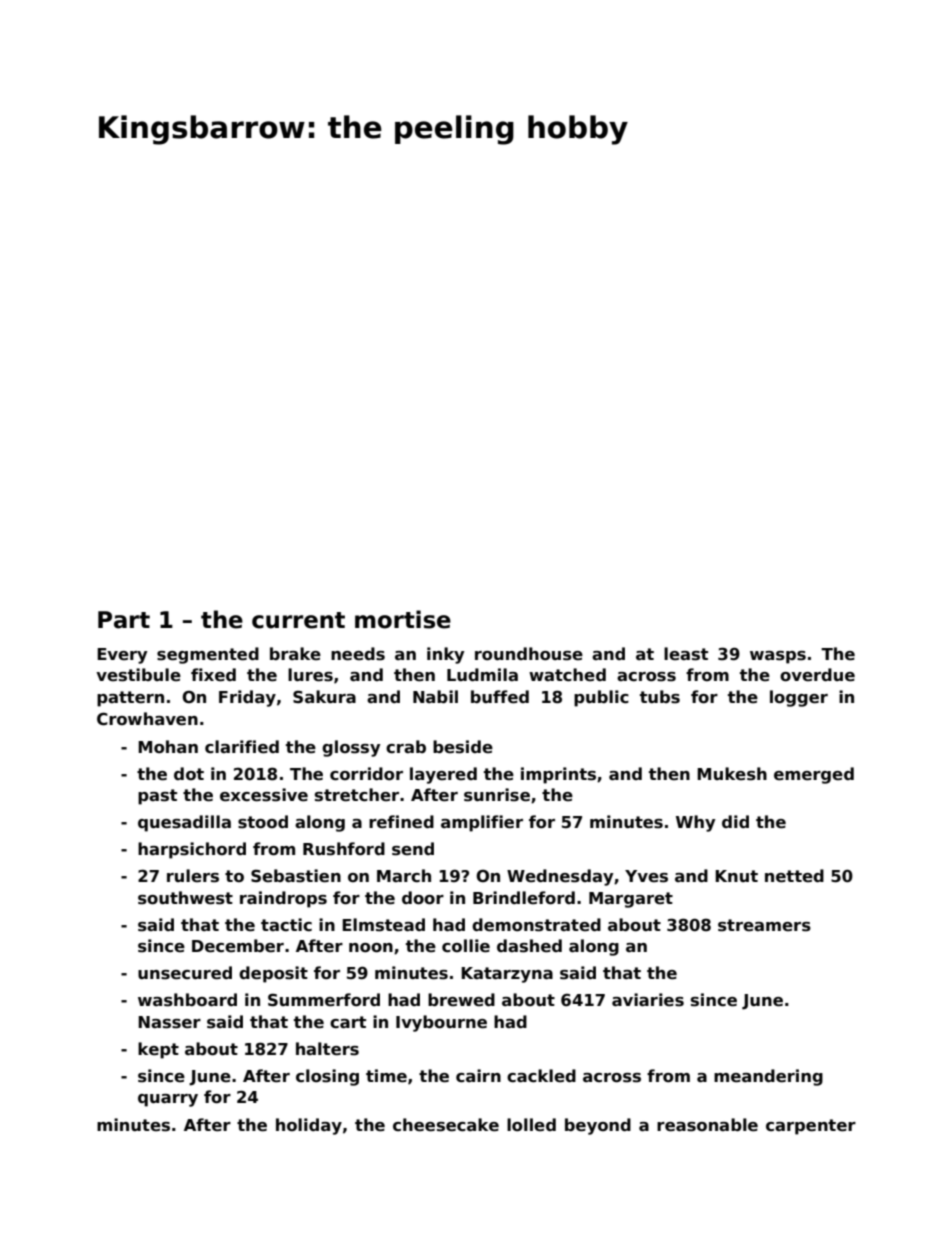 The image size is (952, 1233). I want to click on streamers, so click(764, 925).
